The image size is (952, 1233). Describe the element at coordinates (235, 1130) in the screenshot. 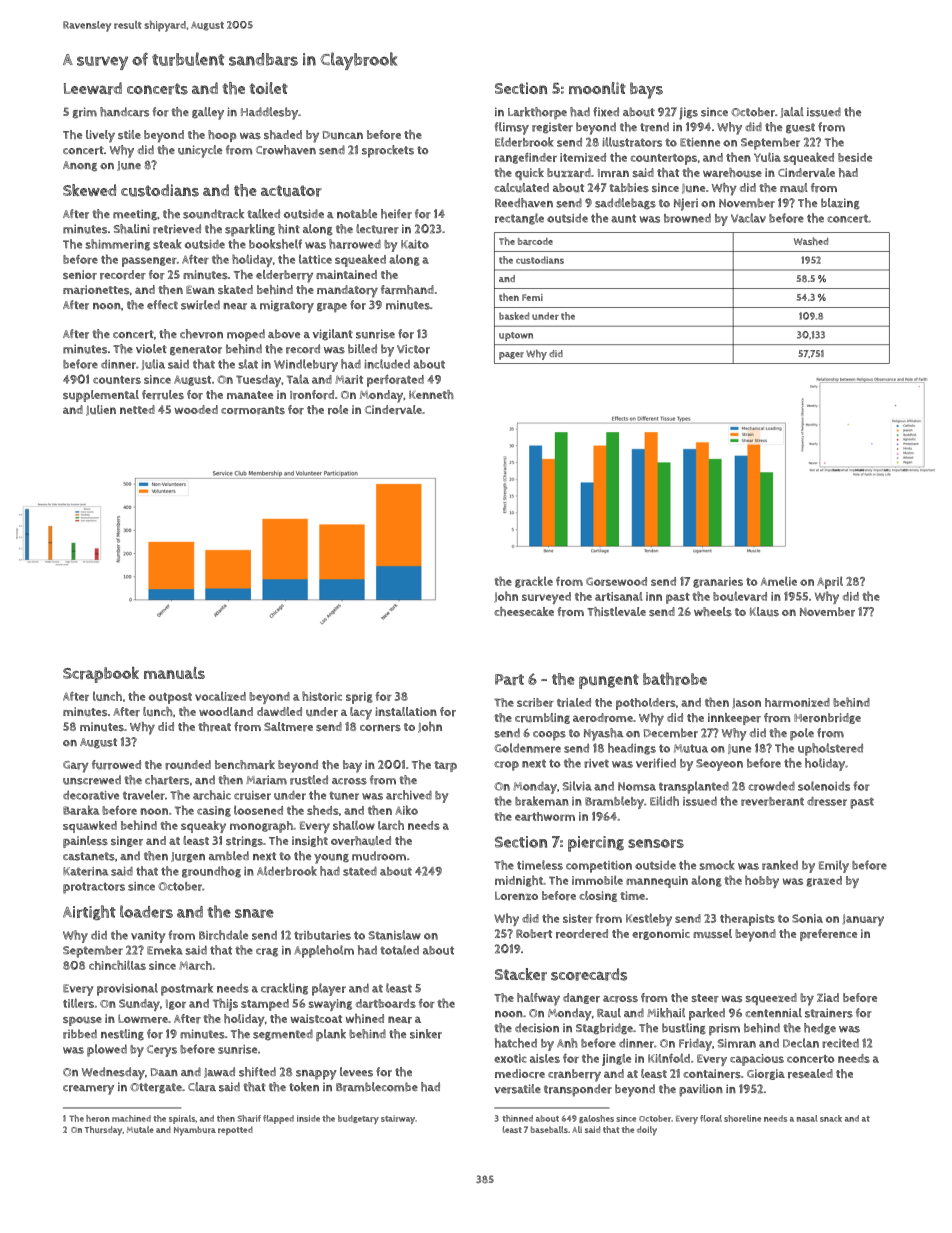

I see `repotted` at that location.
